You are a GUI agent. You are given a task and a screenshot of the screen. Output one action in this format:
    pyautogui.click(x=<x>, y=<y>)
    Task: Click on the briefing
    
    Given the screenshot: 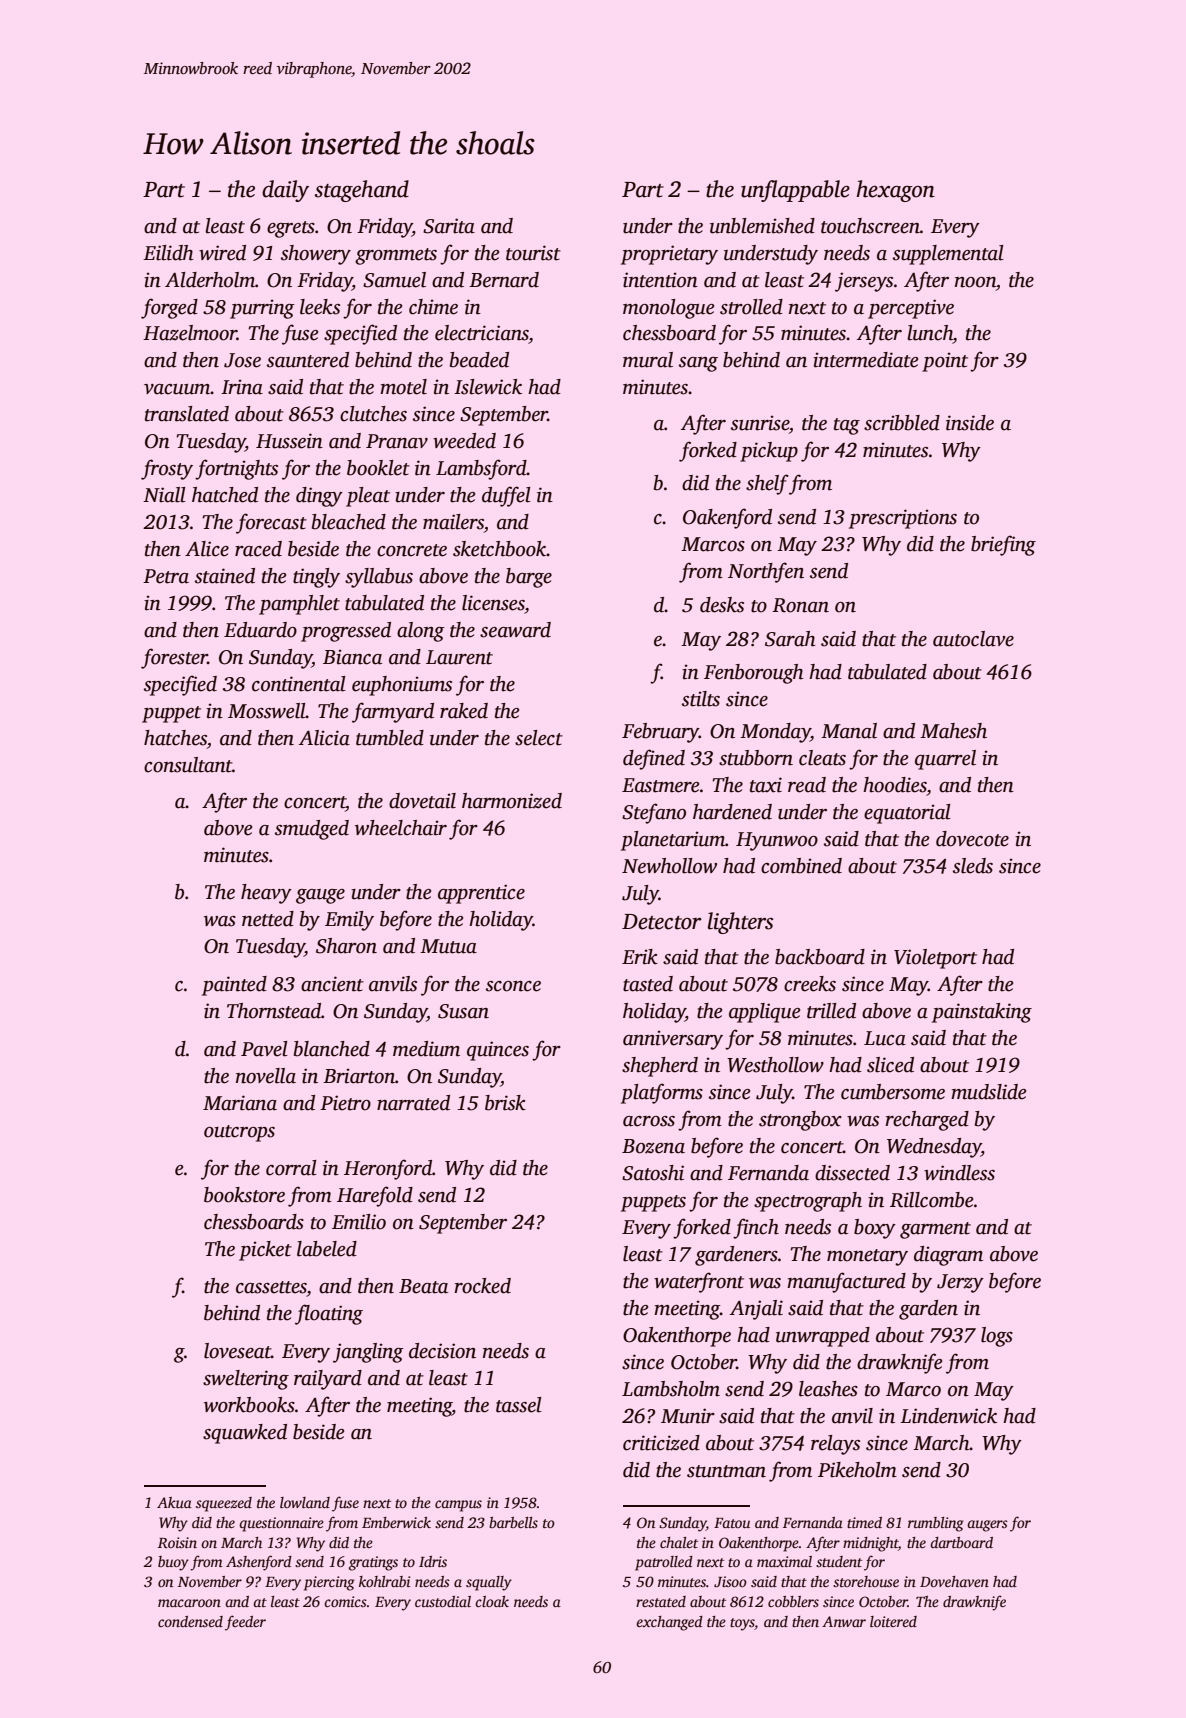 What is the action you would take?
    pyautogui.click(x=1003, y=545)
